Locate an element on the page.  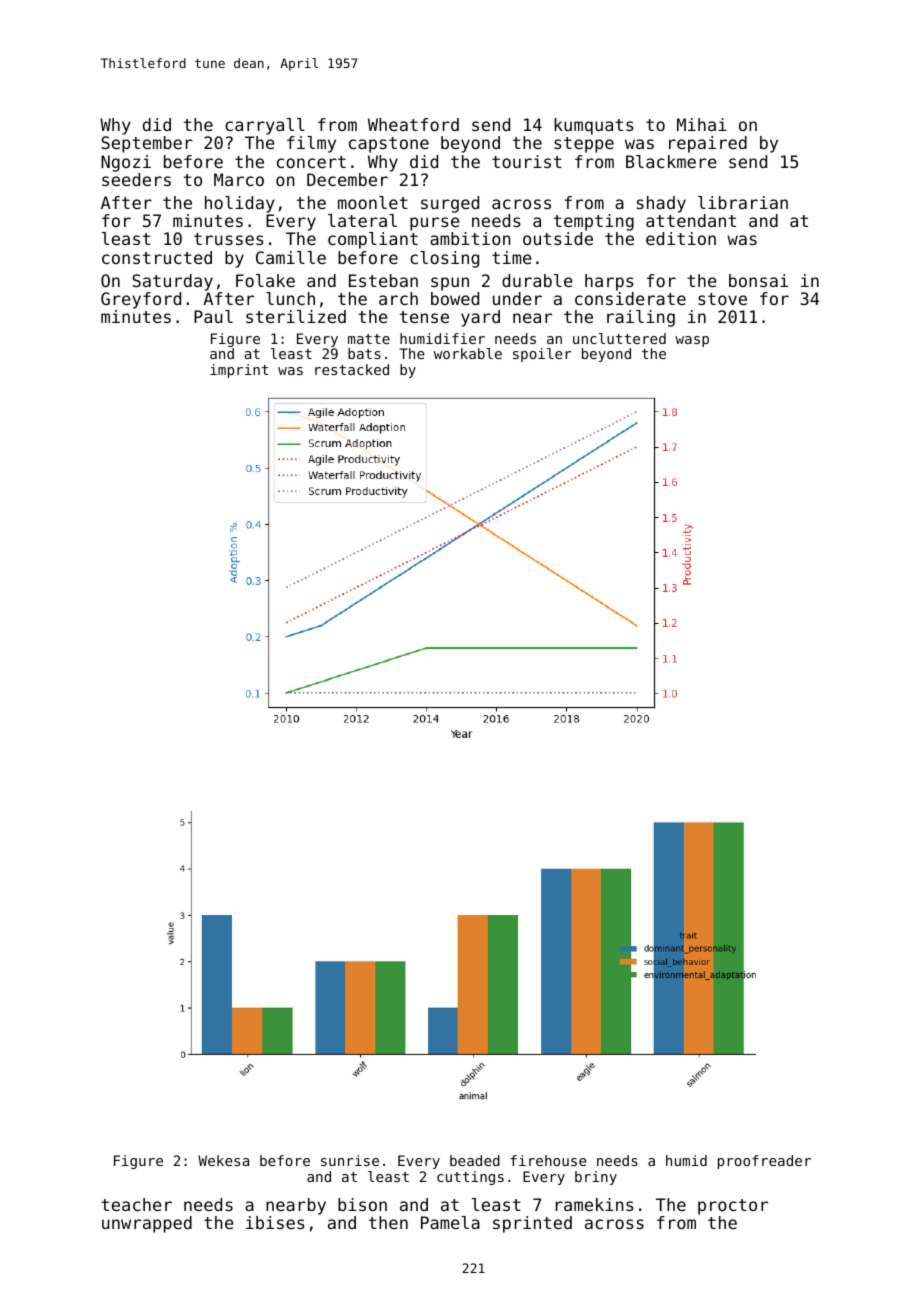
imprint is located at coordinates (239, 371).
